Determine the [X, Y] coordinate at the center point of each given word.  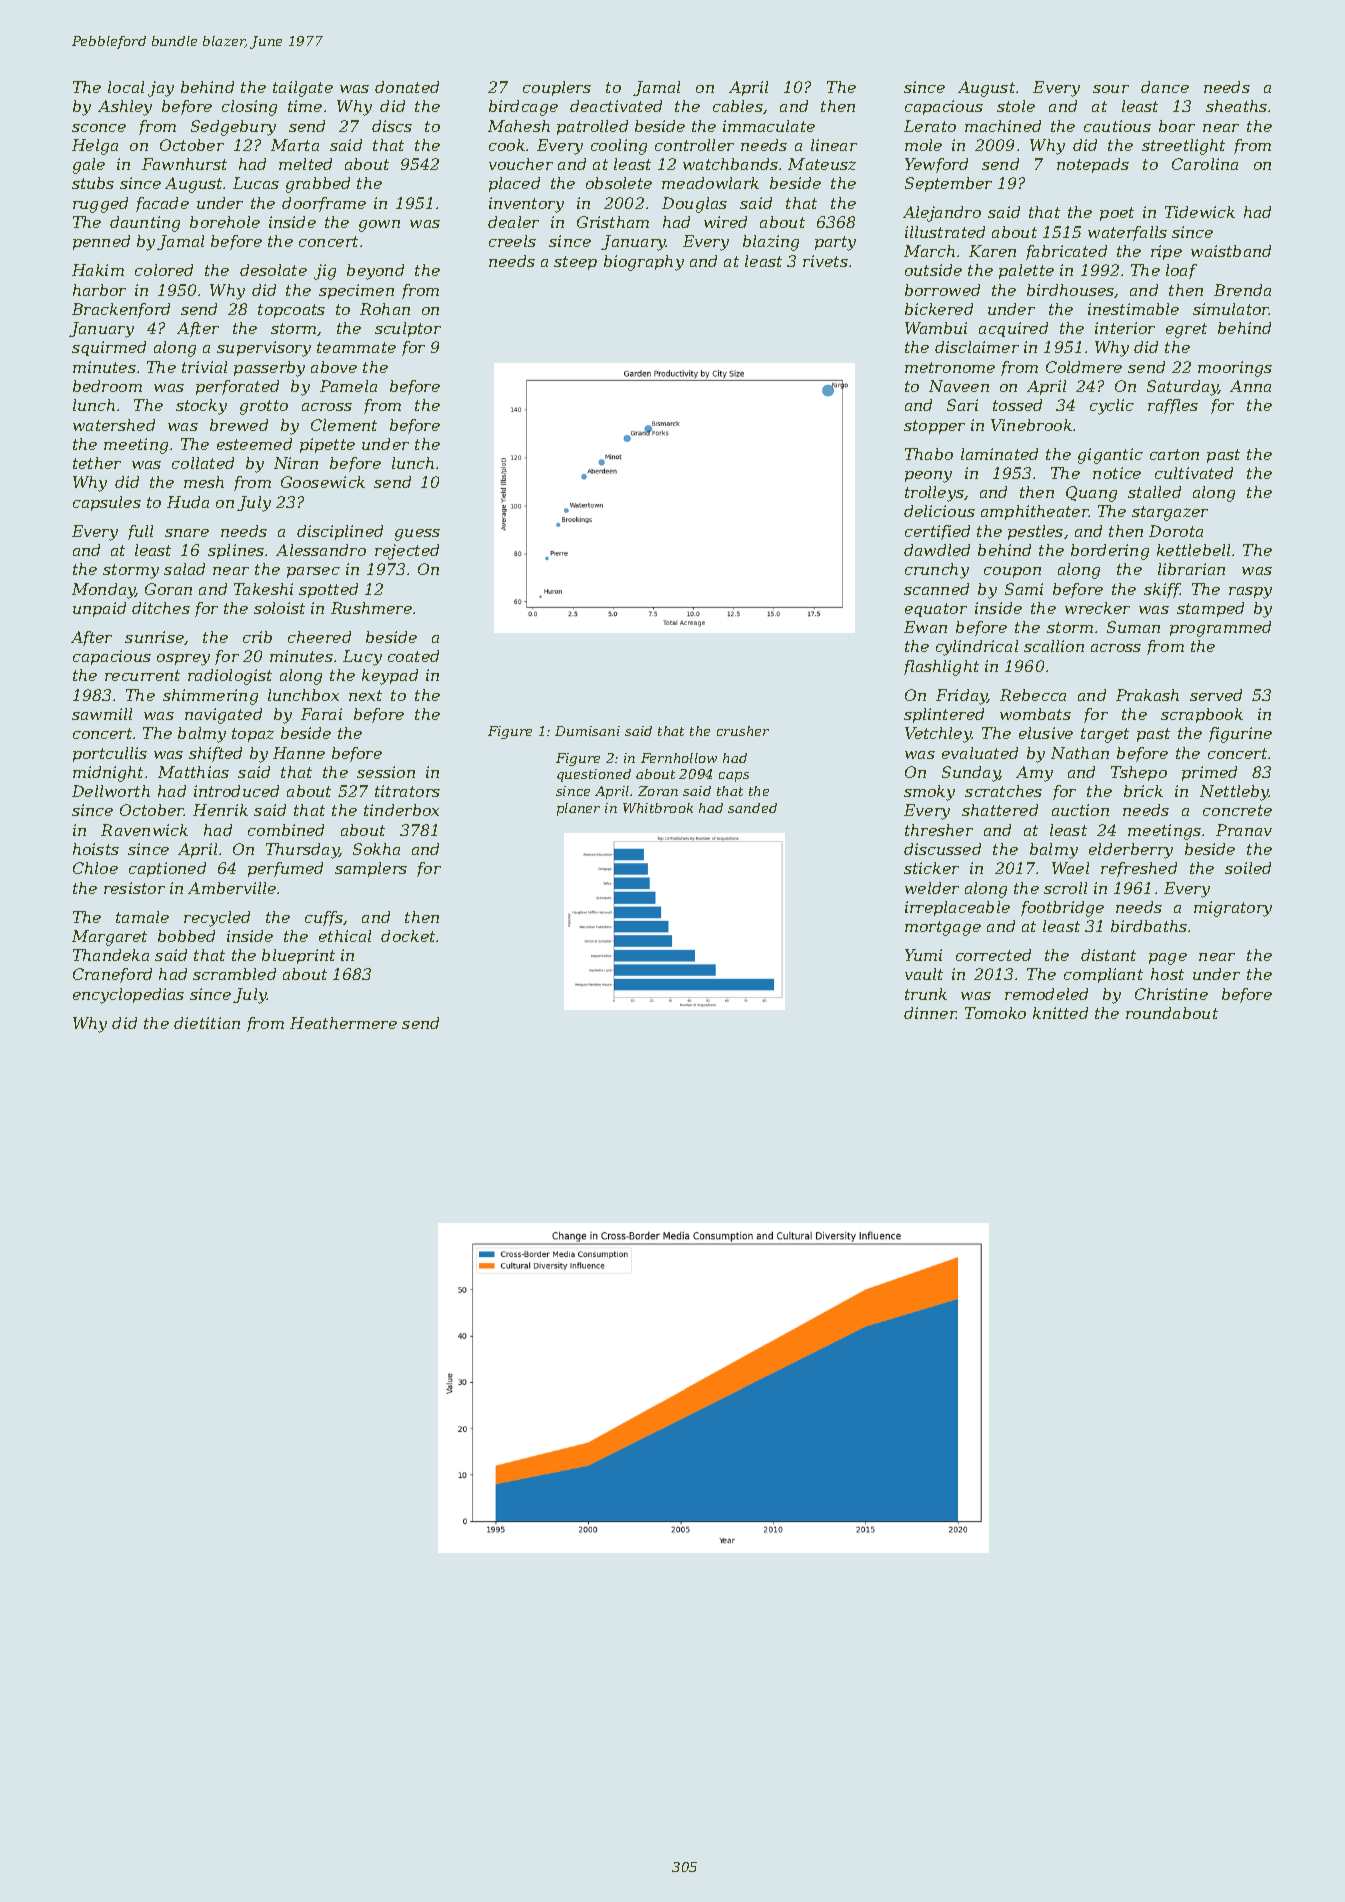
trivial [204, 367]
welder [932, 888]
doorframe [324, 204]
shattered [1000, 810]
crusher [743, 731]
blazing [771, 243]
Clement [344, 425]
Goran [168, 589]
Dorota [1176, 531]
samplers [371, 869]
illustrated [945, 232]
